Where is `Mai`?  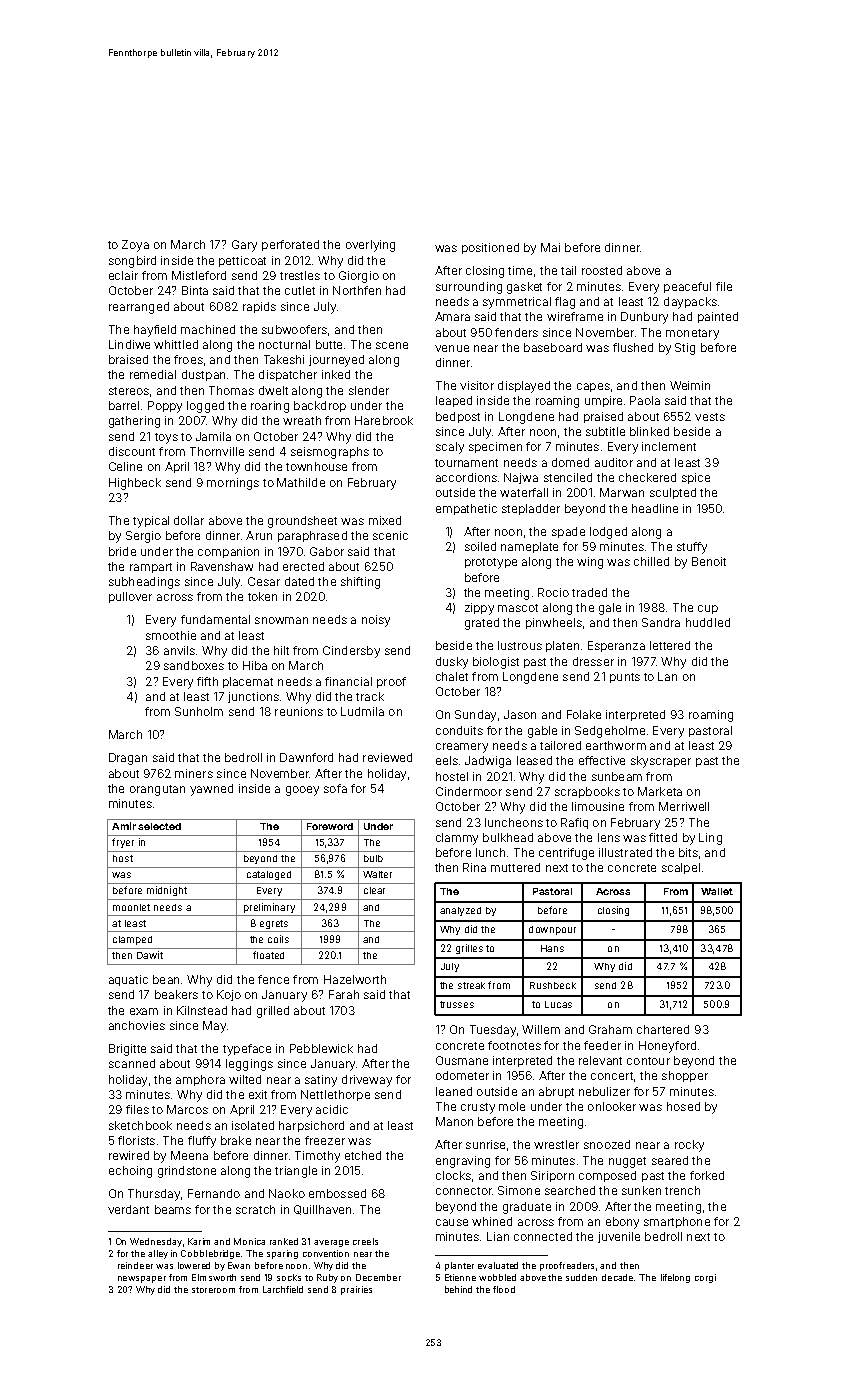
Mai is located at coordinates (550, 247).
